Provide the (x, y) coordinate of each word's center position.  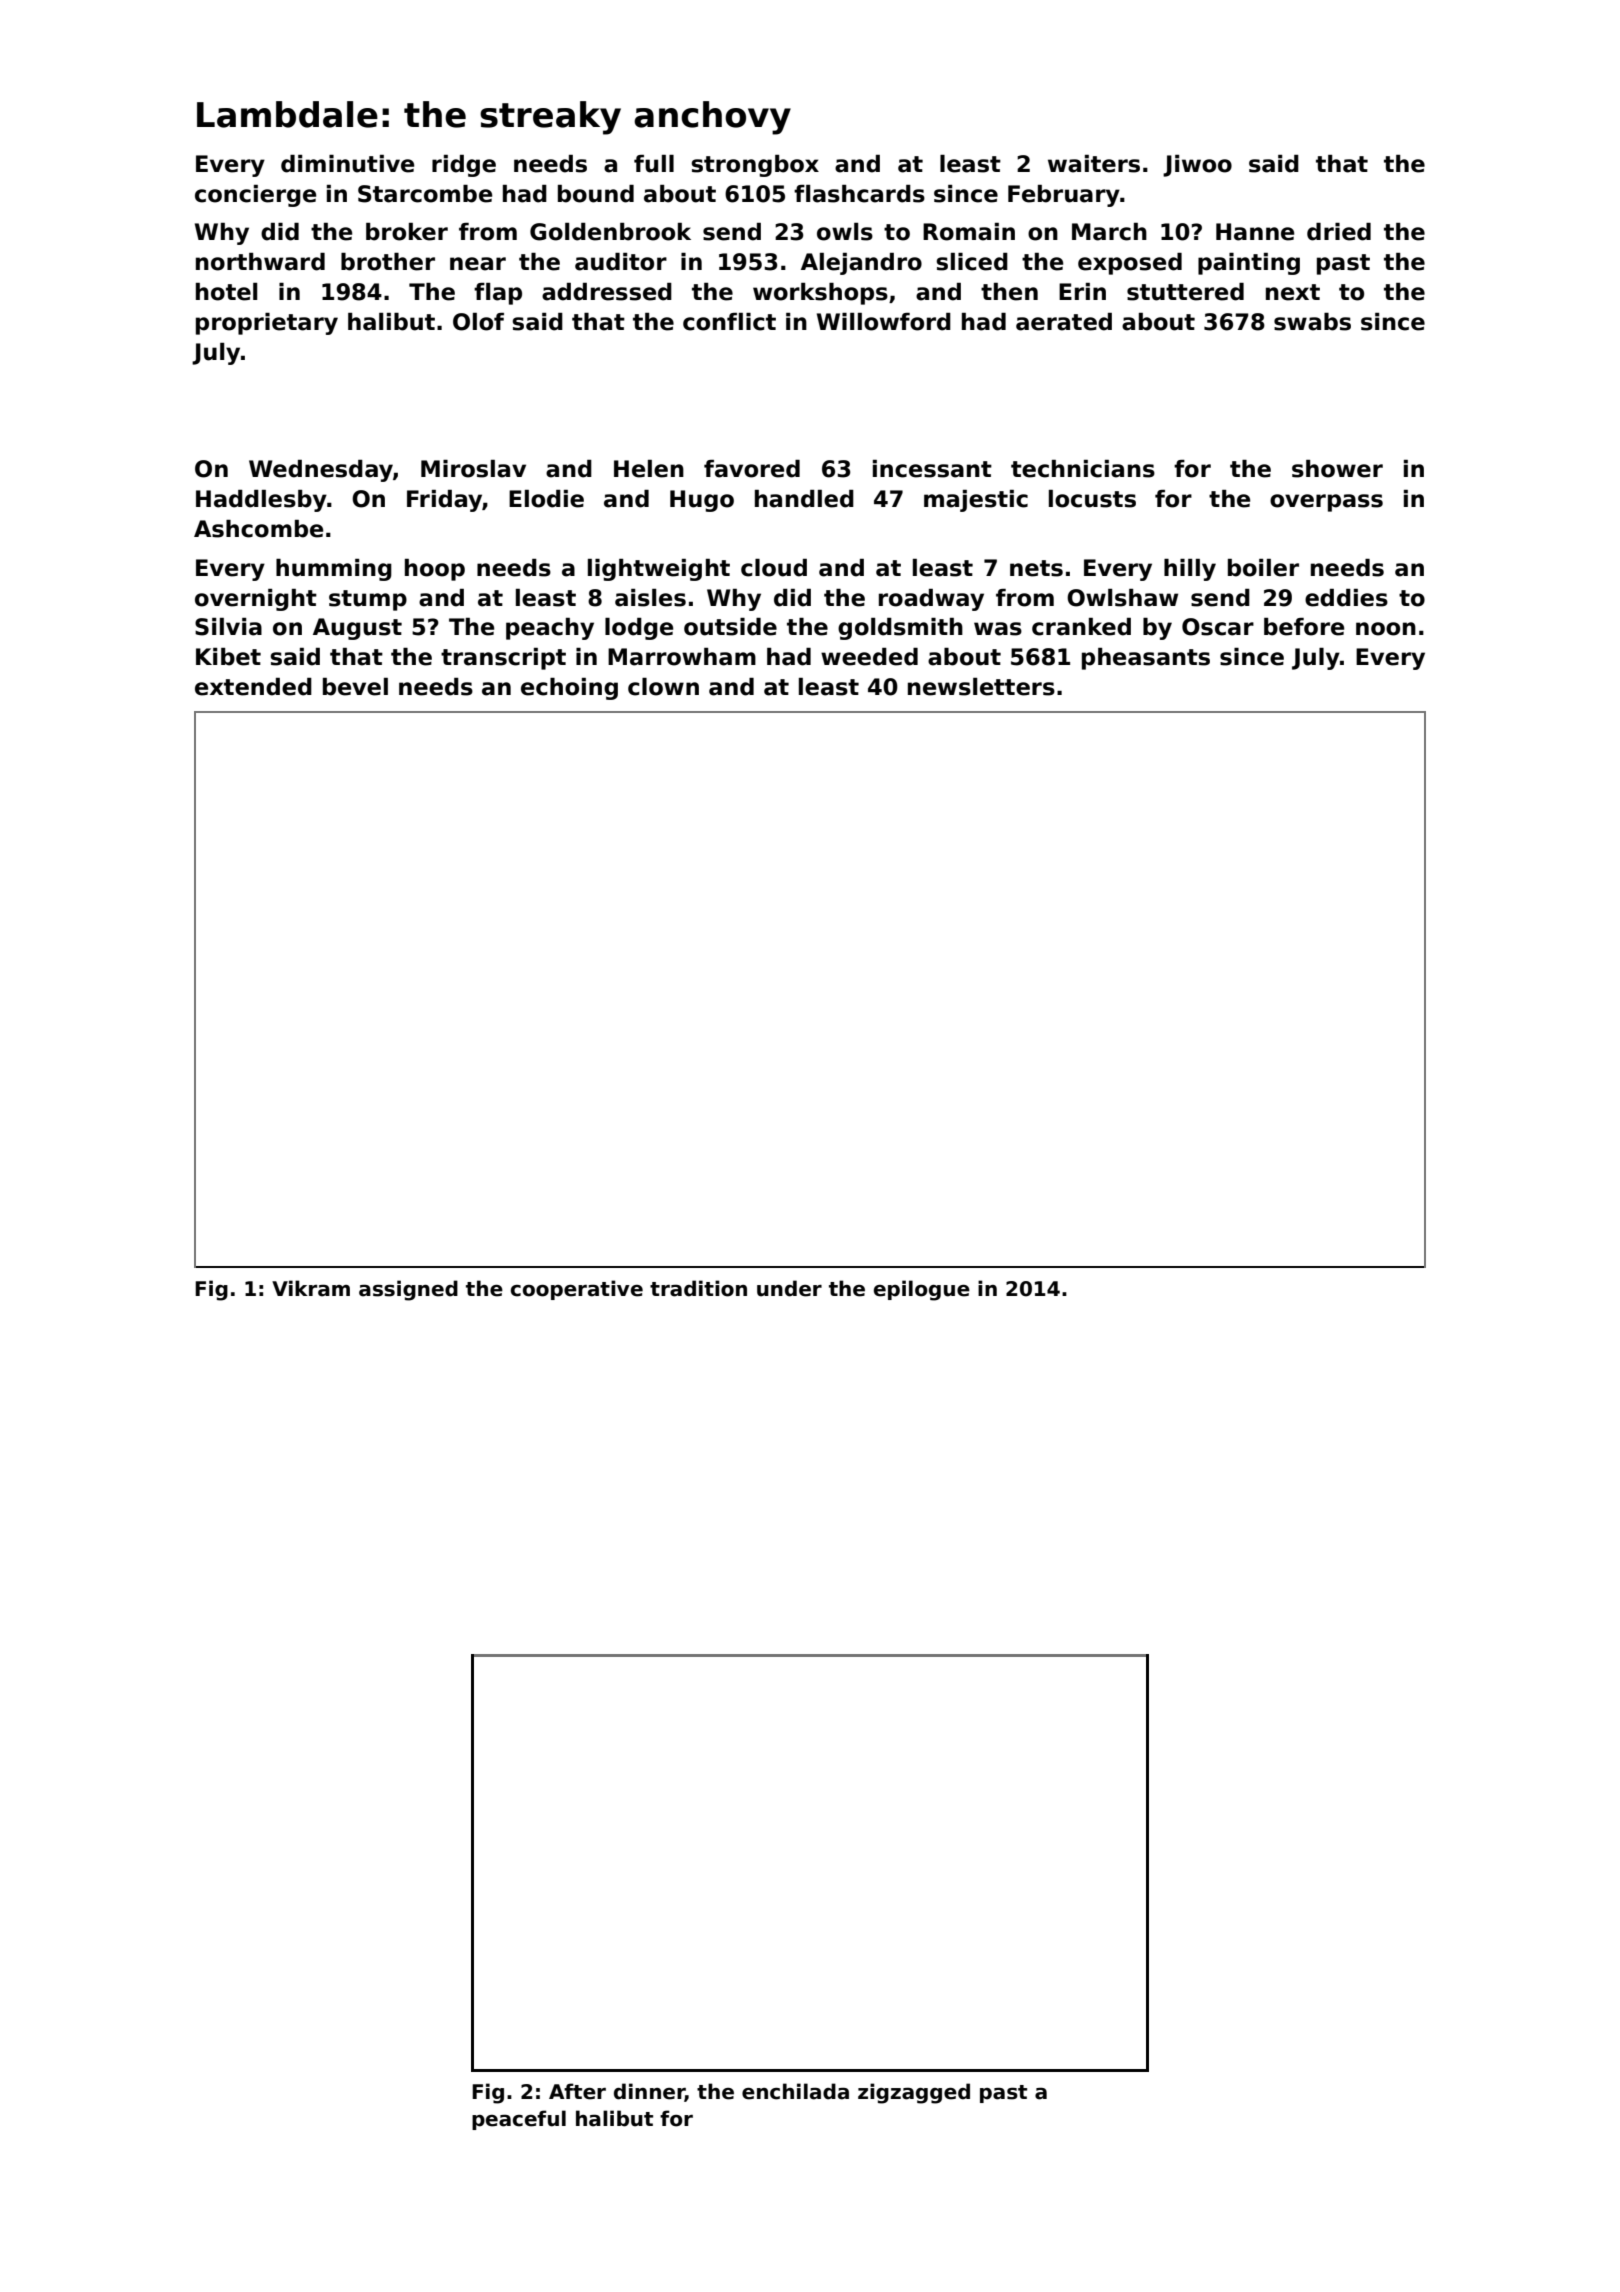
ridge (464, 166)
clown (663, 687)
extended (253, 687)
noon (1386, 629)
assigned (408, 1290)
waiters (1094, 164)
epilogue (922, 1290)
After (577, 2091)
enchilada (795, 2091)
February (1064, 196)
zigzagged (914, 2093)
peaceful (519, 2120)
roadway (931, 600)
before (1304, 627)
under (789, 1288)
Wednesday (321, 471)
